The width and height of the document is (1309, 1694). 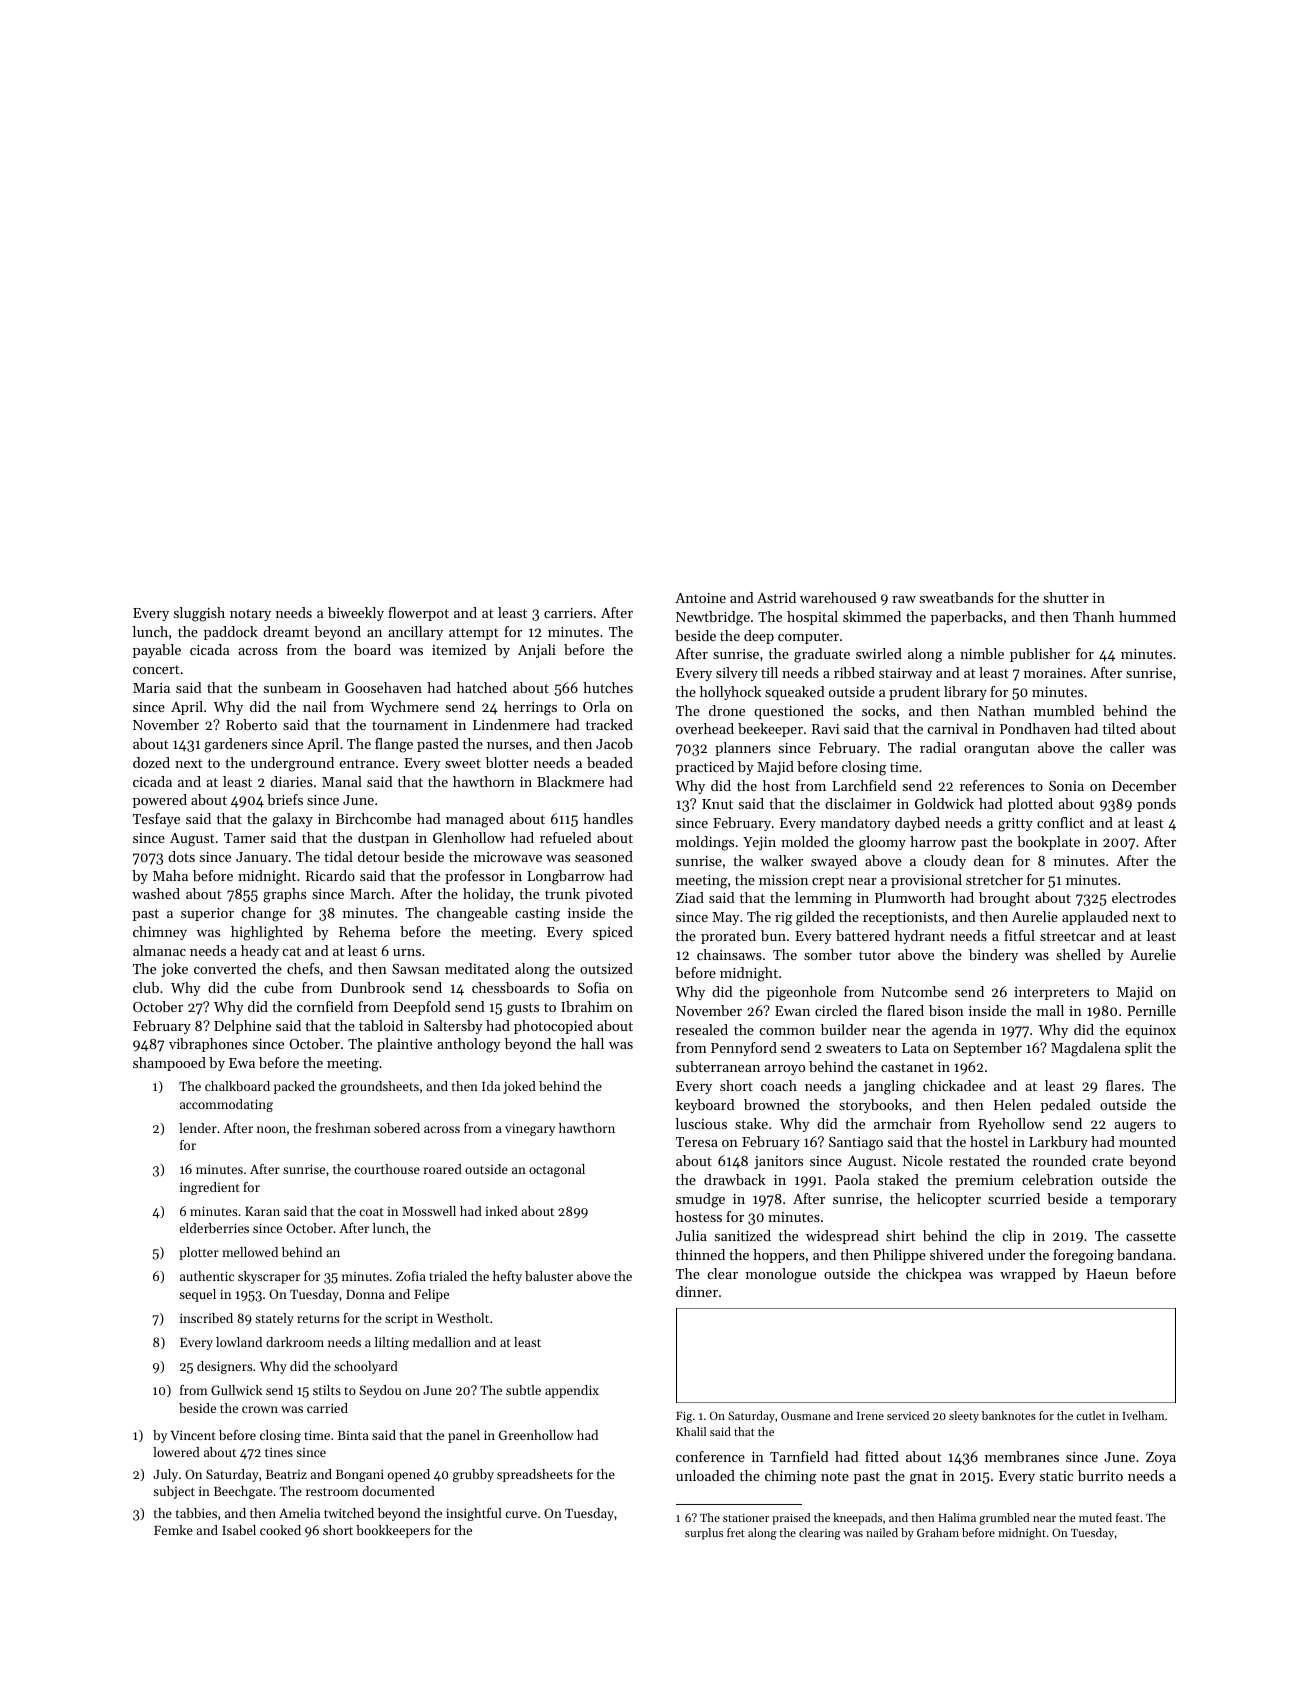 I want to click on Maria, so click(x=151, y=688).
